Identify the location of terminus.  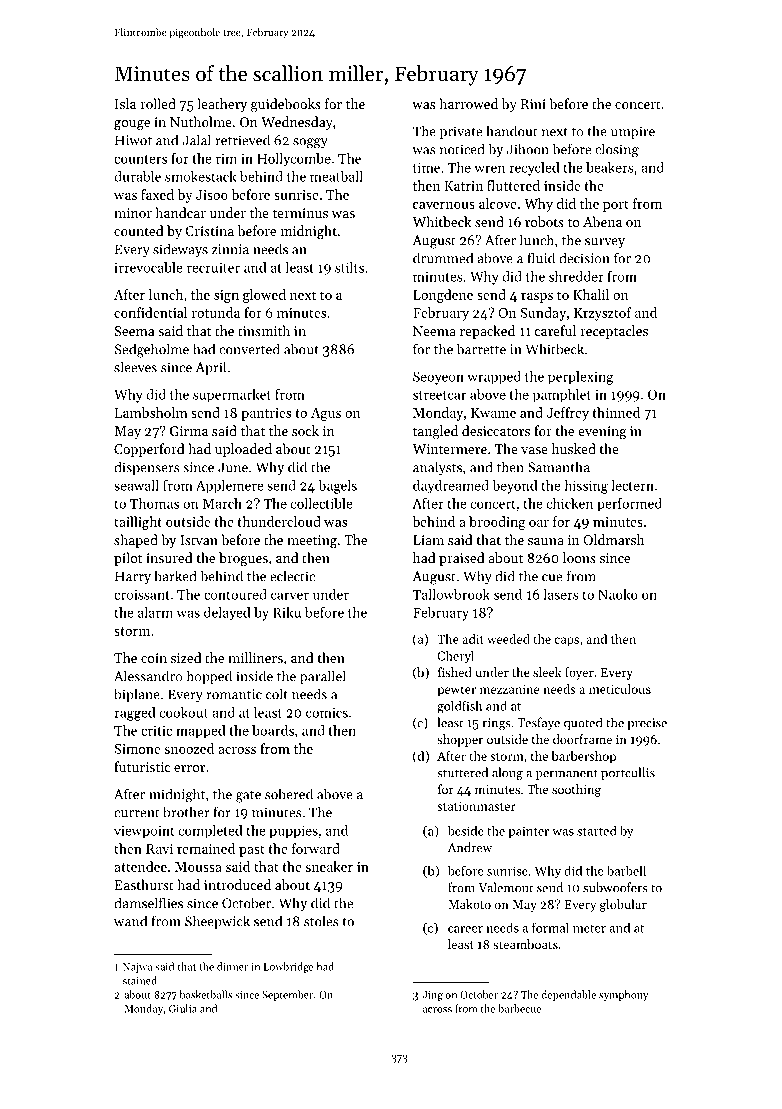
(300, 213).
